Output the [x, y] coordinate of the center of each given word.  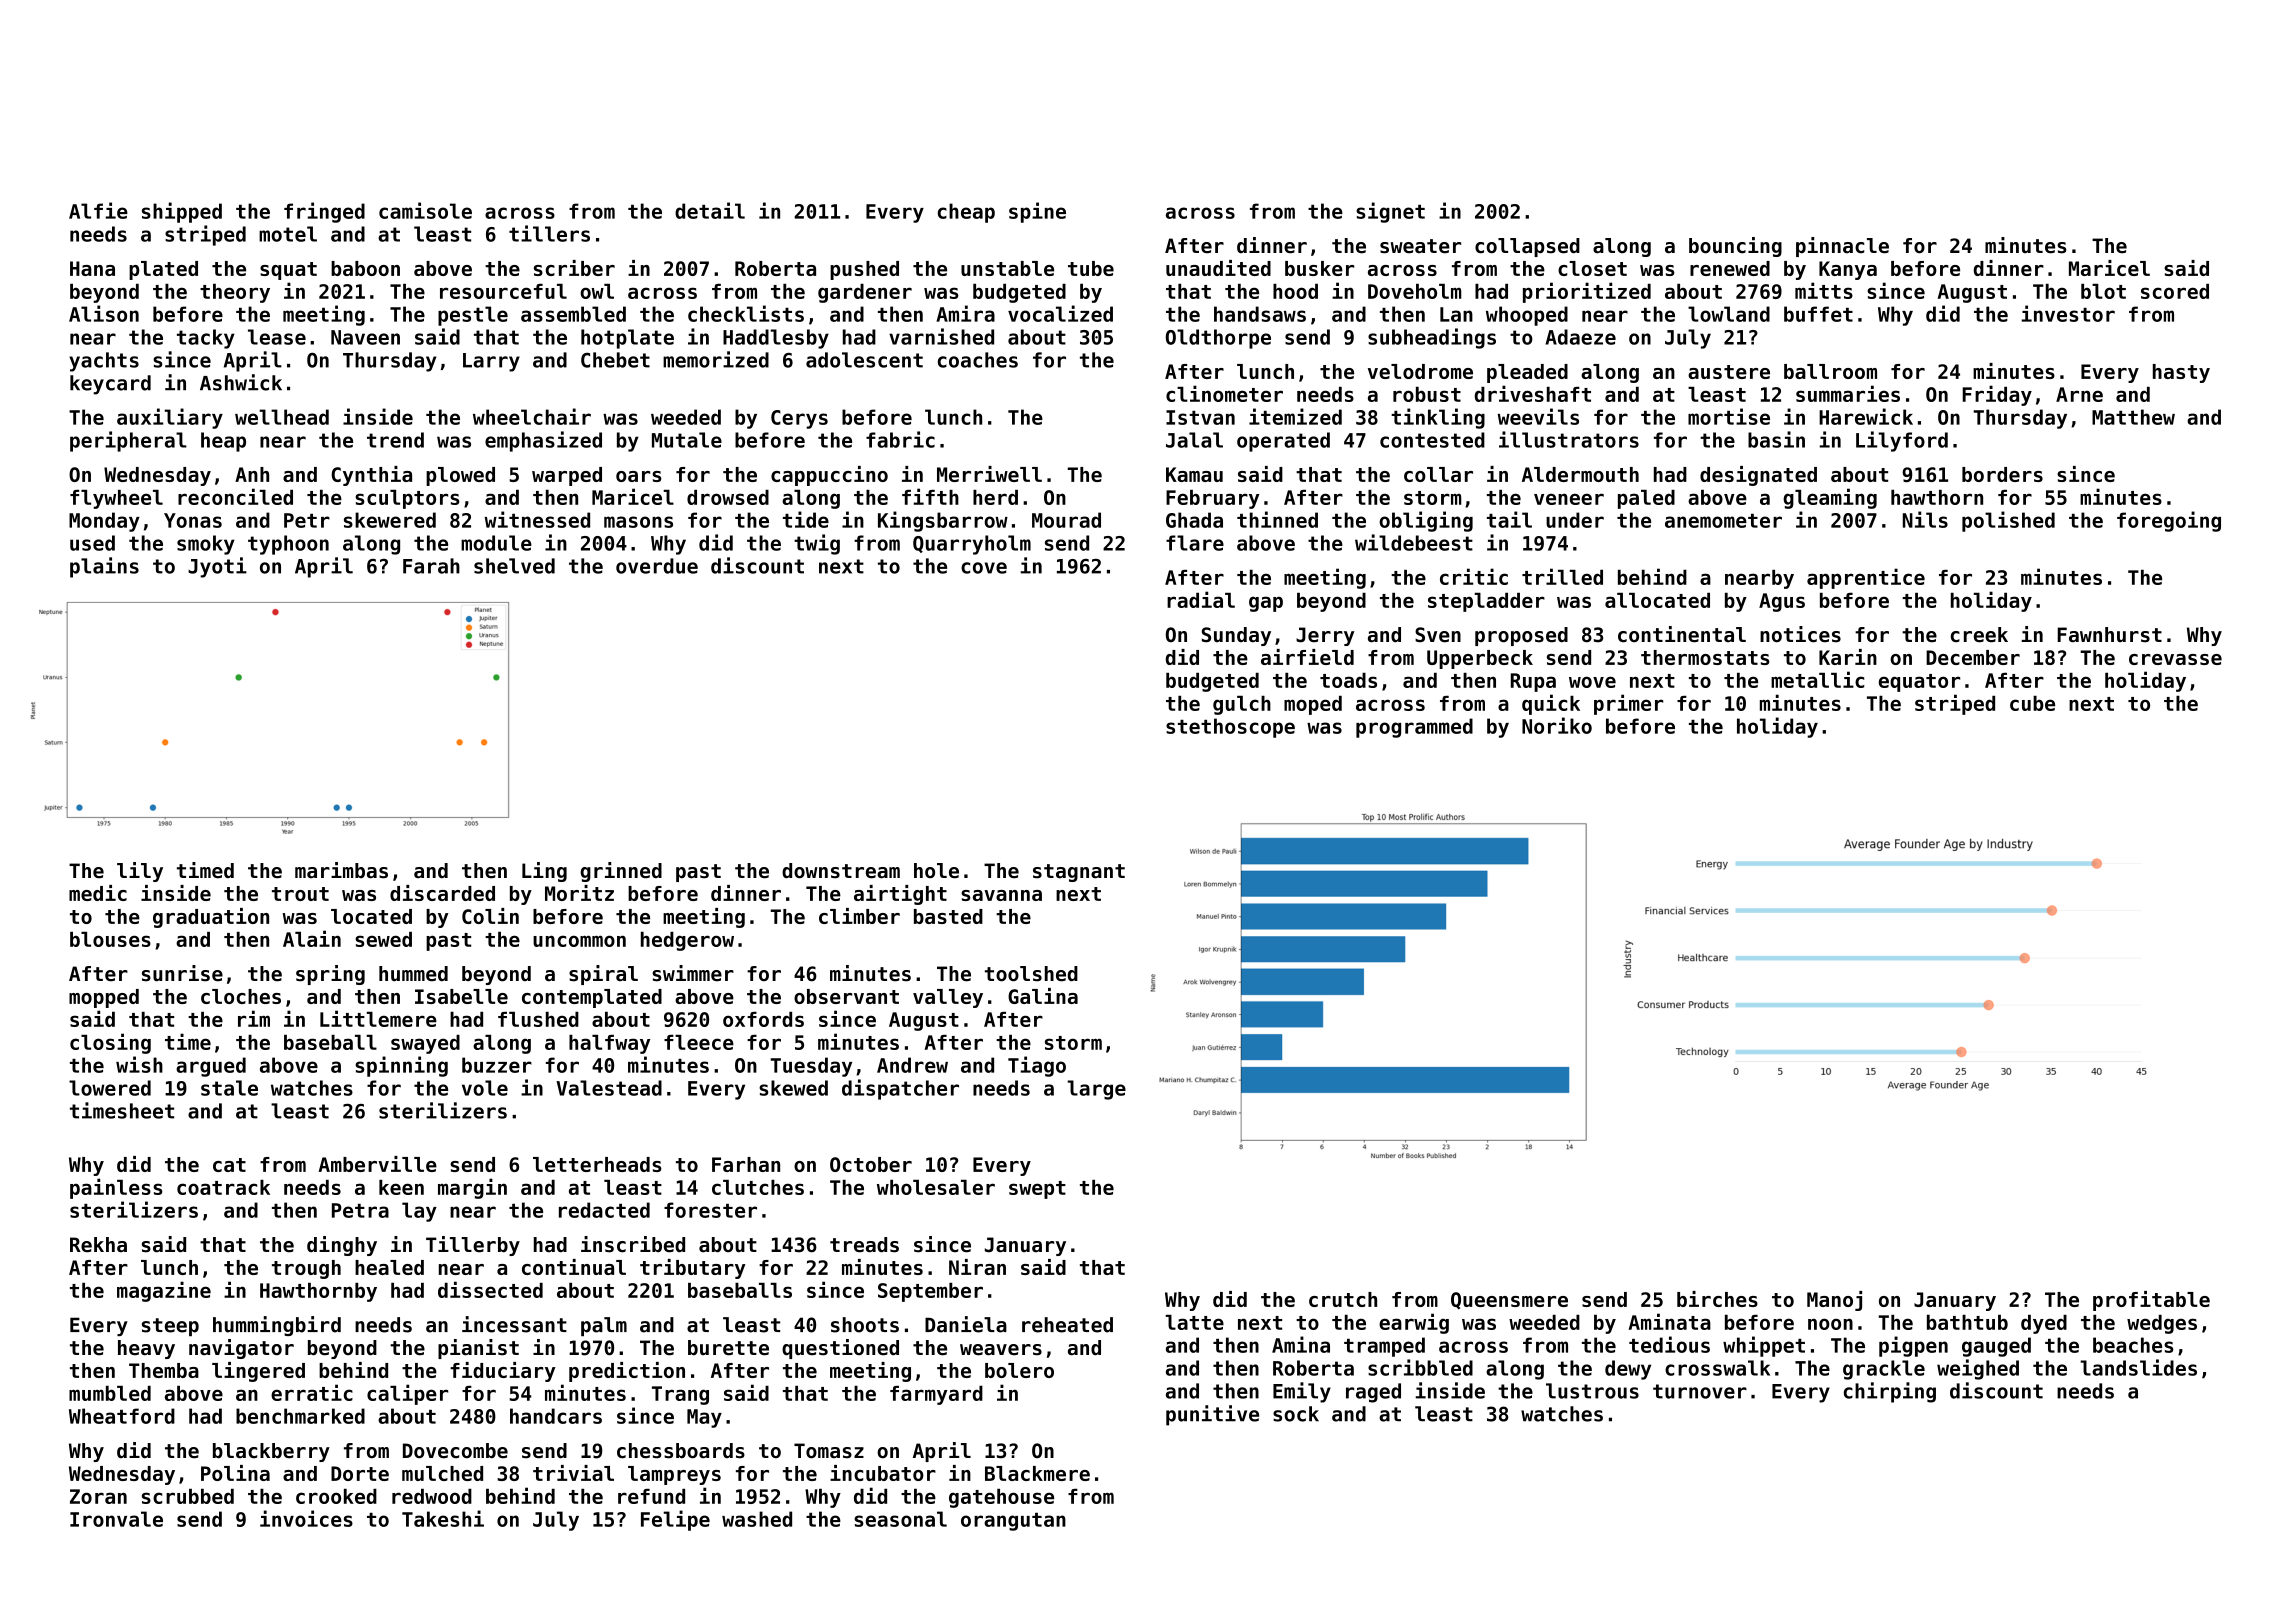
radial [1201, 599]
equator [1919, 683]
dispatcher [900, 1089]
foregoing [2169, 521]
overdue [657, 566]
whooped [1527, 316]
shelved [514, 566]
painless [116, 1188]
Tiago [1037, 1066]
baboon [365, 268]
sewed [383, 939]
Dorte [360, 1473]
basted [948, 916]
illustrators [1569, 439]
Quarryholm [972, 545]
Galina [1043, 996]
